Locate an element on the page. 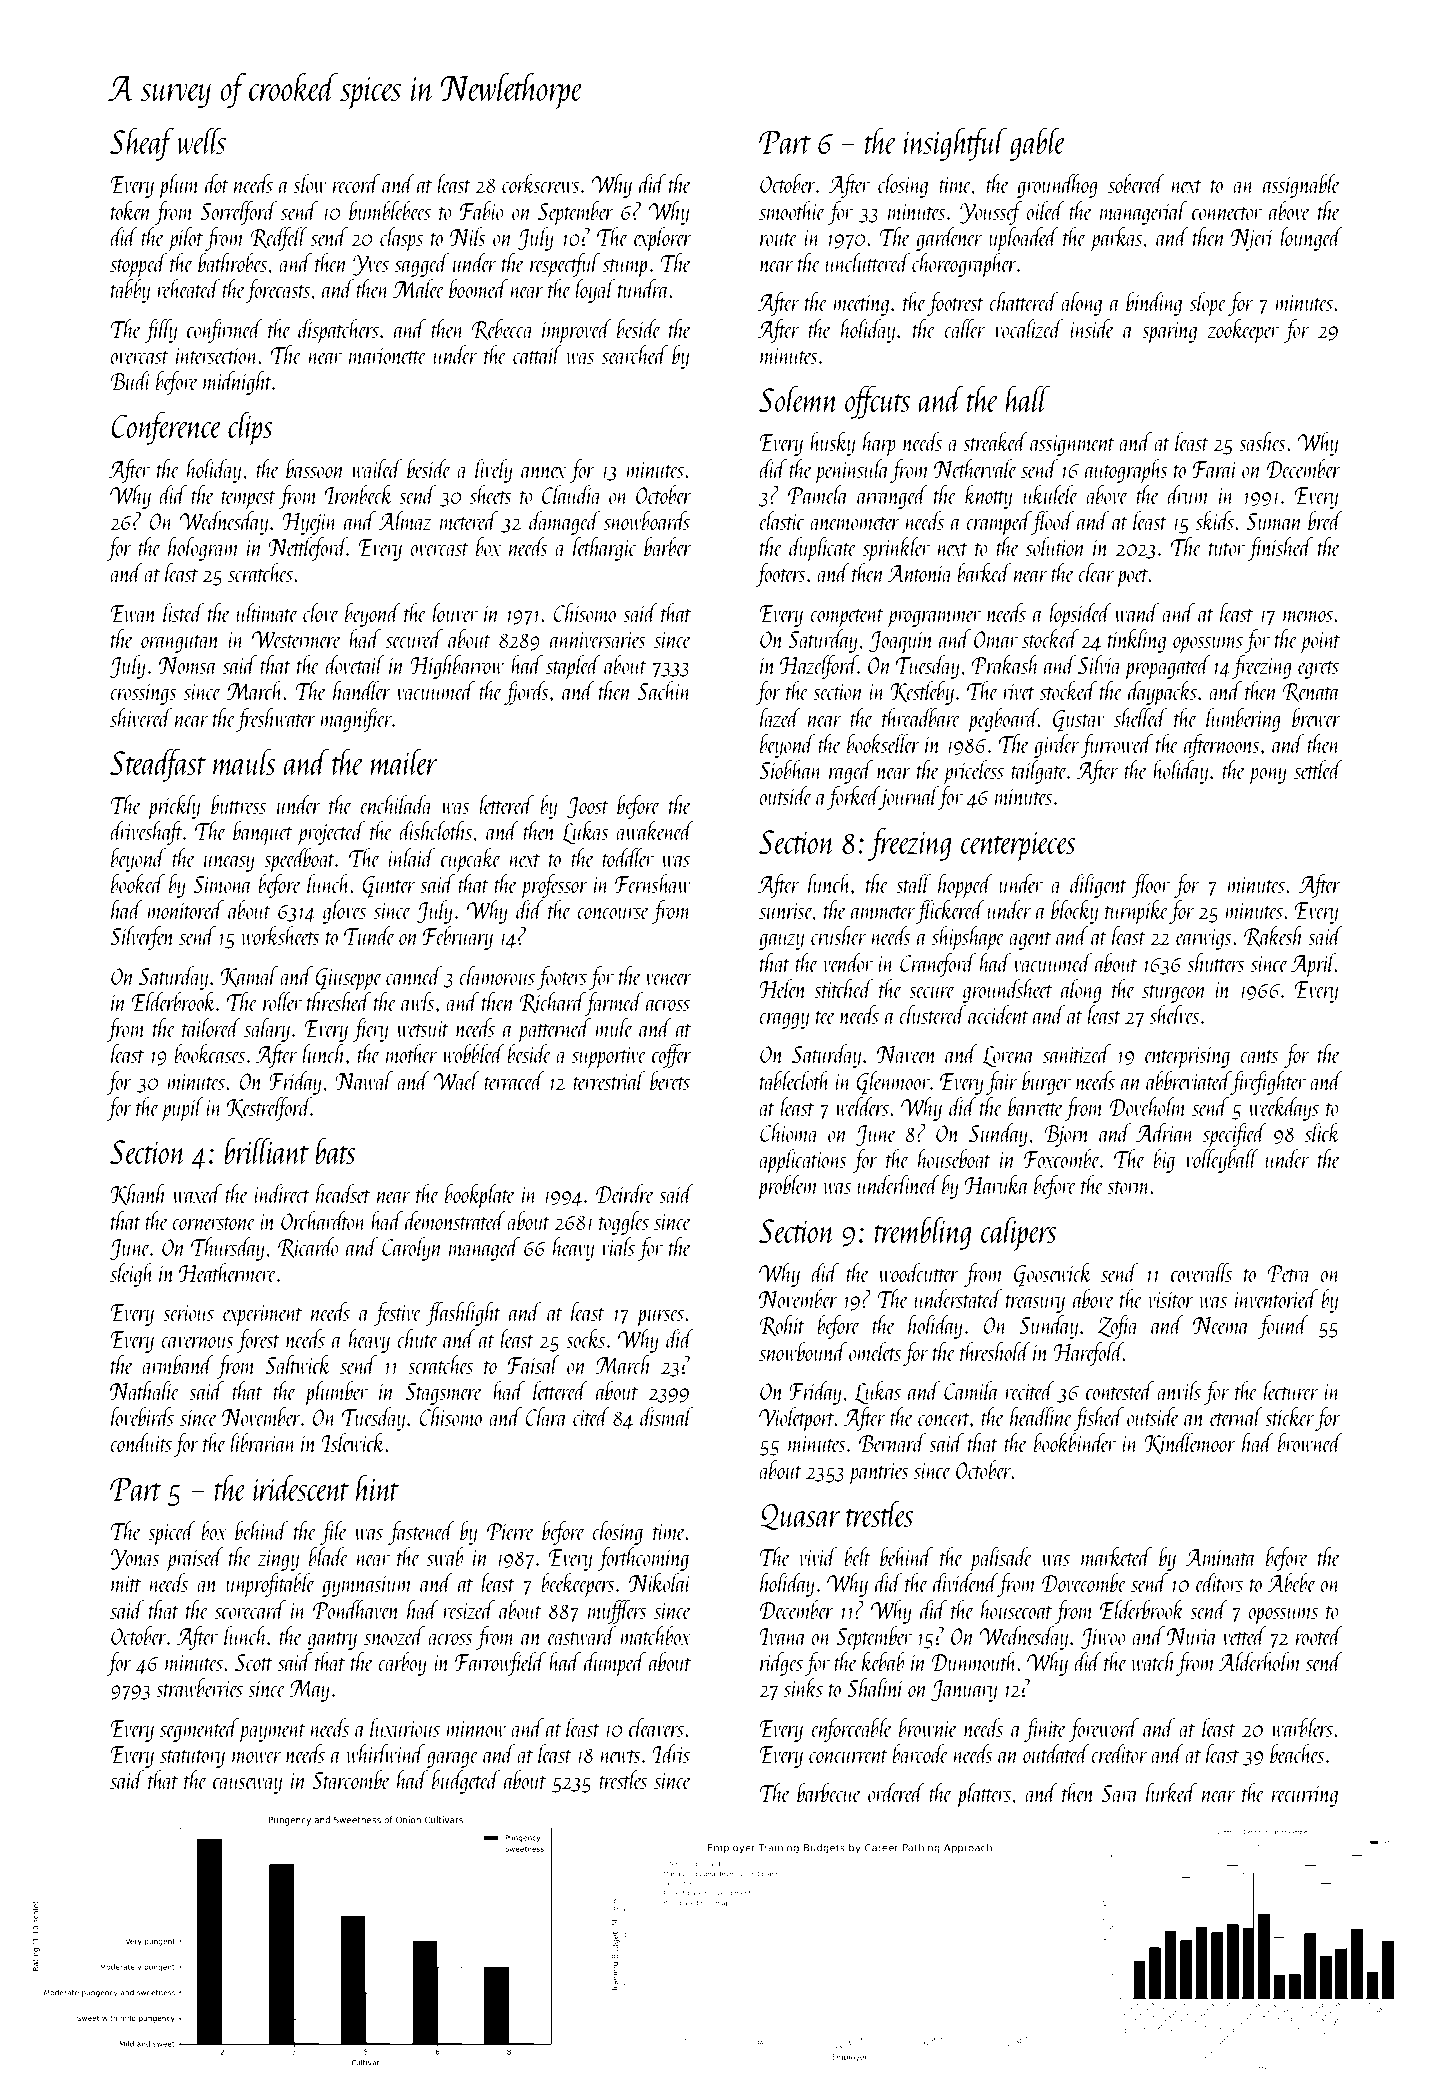  bats is located at coordinates (335, 1151).
